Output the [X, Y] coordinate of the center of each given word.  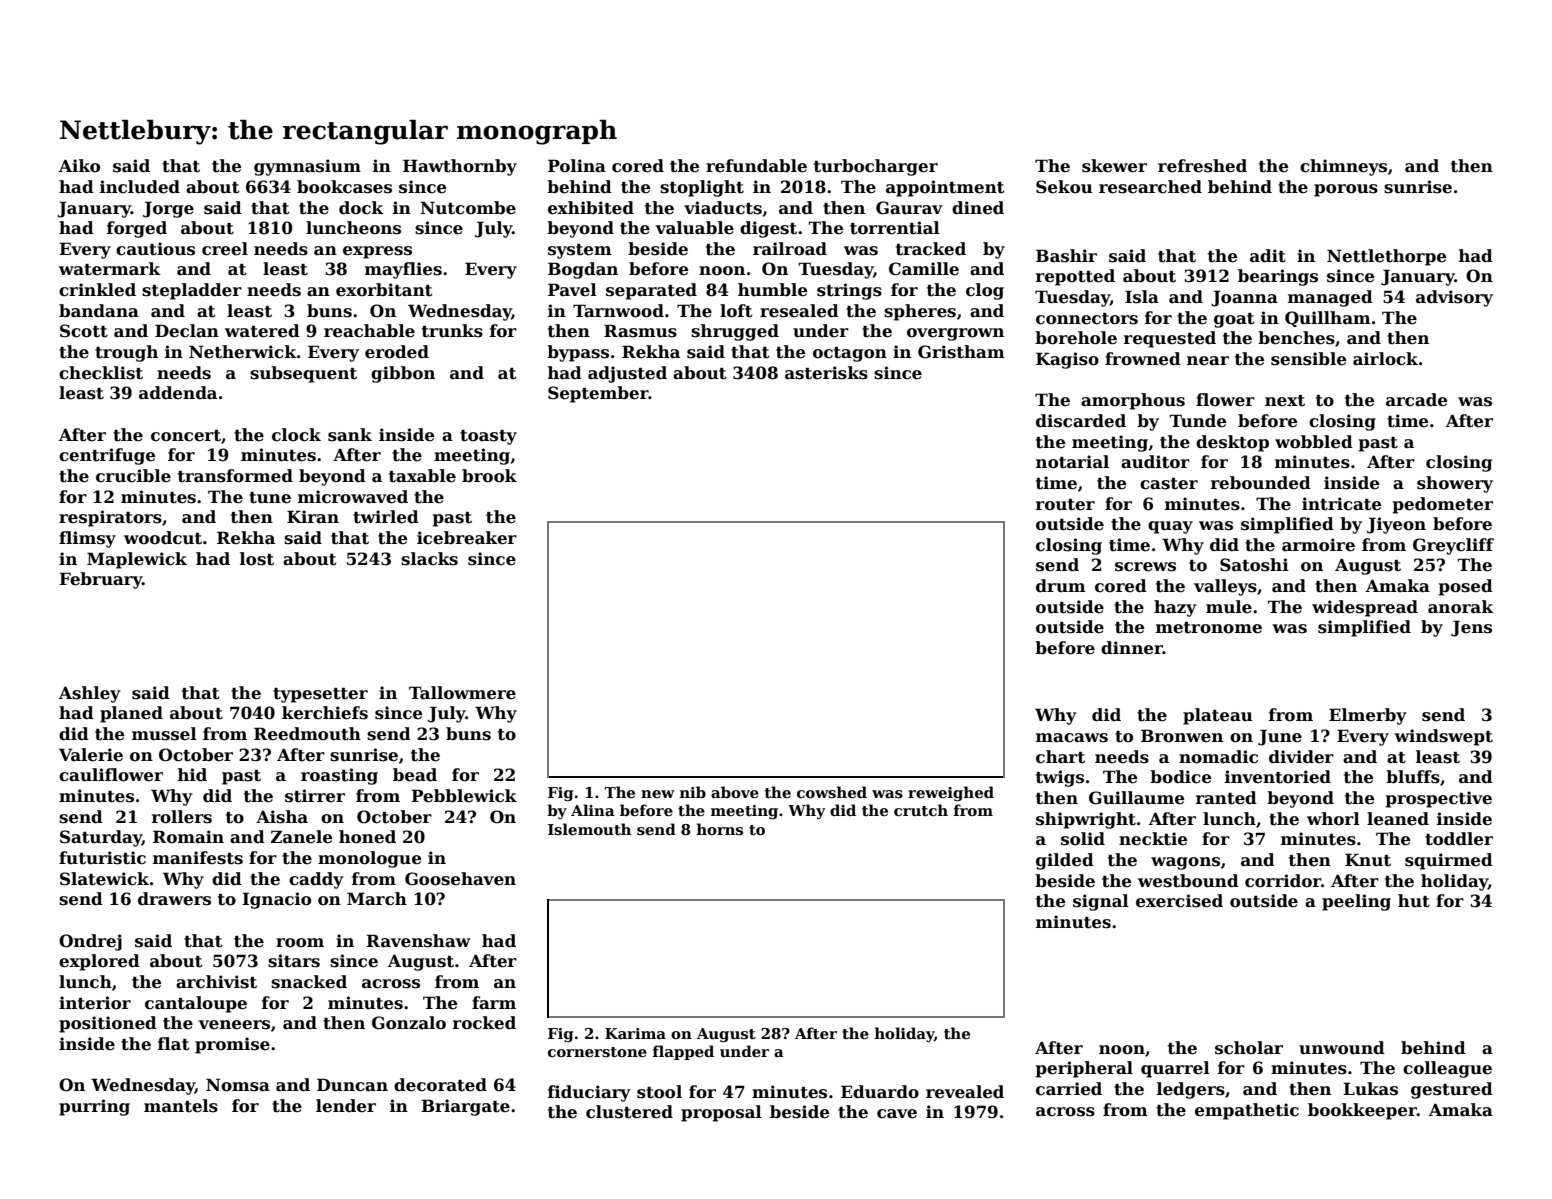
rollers [182, 817]
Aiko [79, 166]
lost [257, 559]
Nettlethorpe [1386, 257]
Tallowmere [462, 693]
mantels [181, 1106]
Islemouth [589, 829]
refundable [756, 166]
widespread [1365, 608]
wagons [1185, 863]
